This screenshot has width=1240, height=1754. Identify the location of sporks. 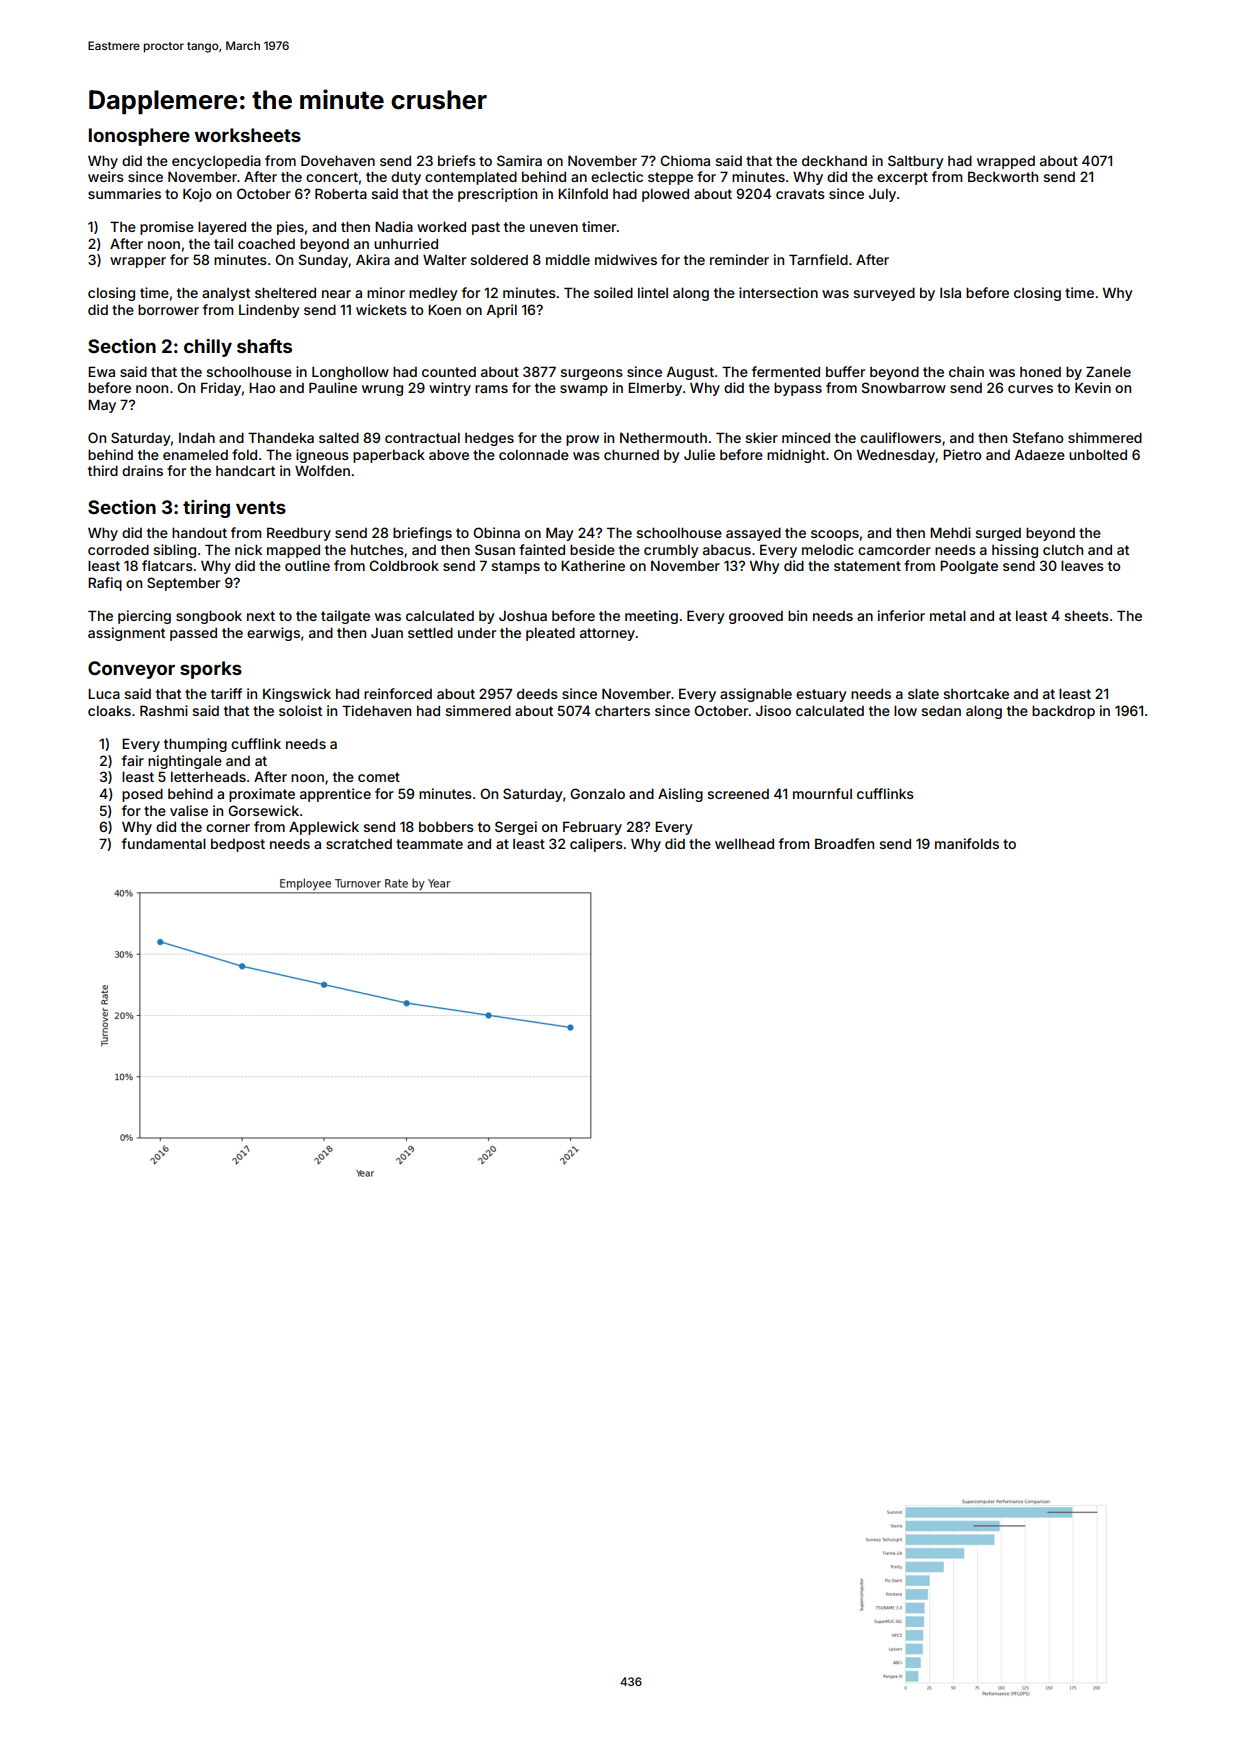
(211, 670).
